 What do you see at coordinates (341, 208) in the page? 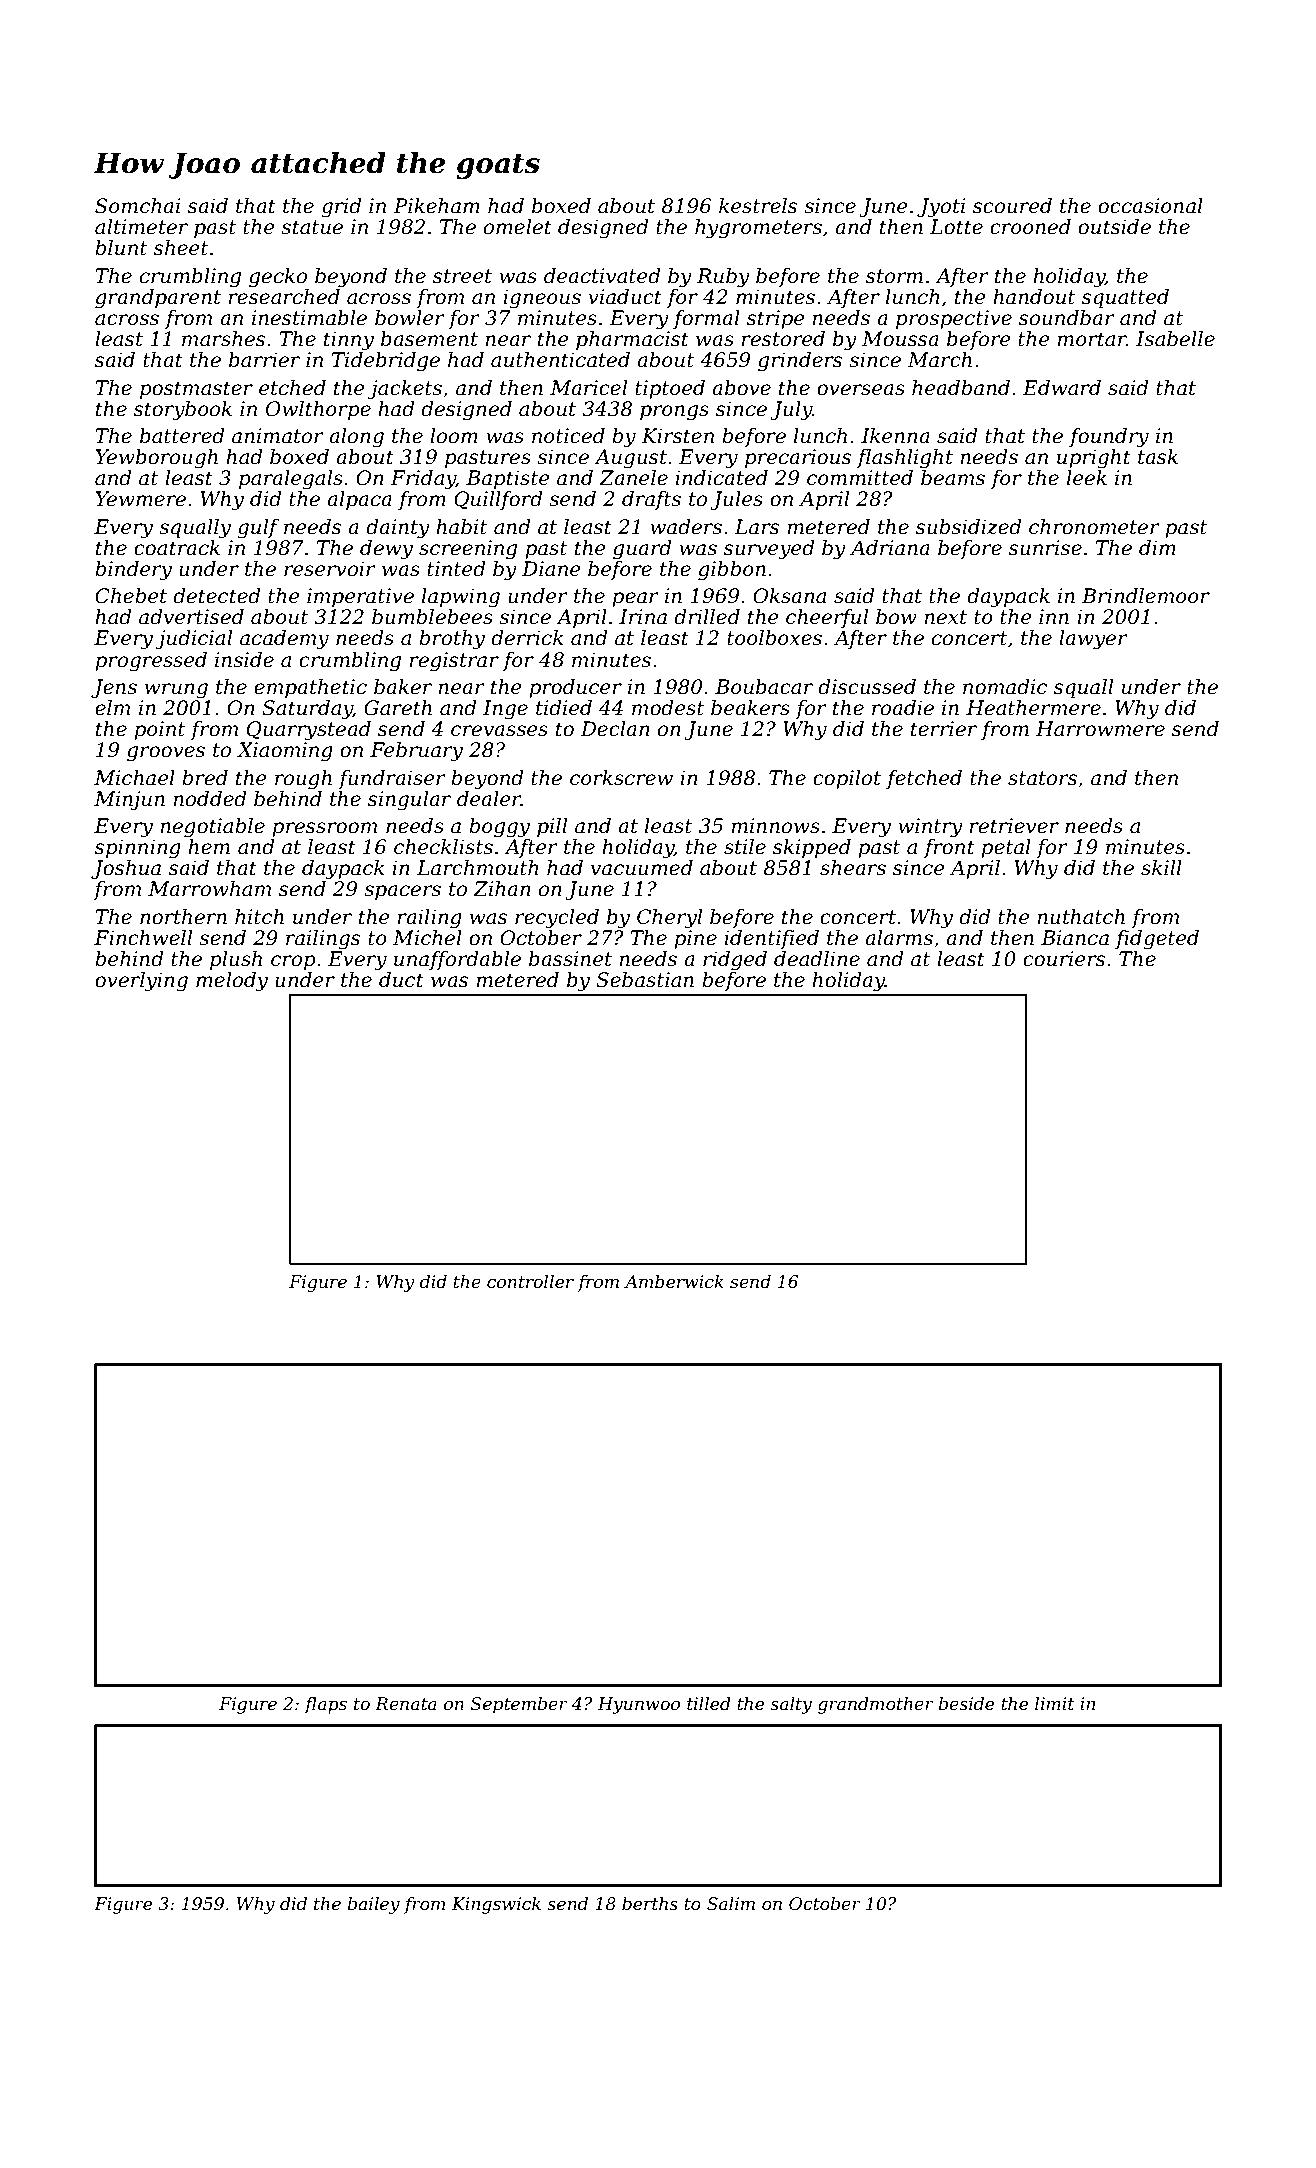
I see `grid` at bounding box center [341, 208].
